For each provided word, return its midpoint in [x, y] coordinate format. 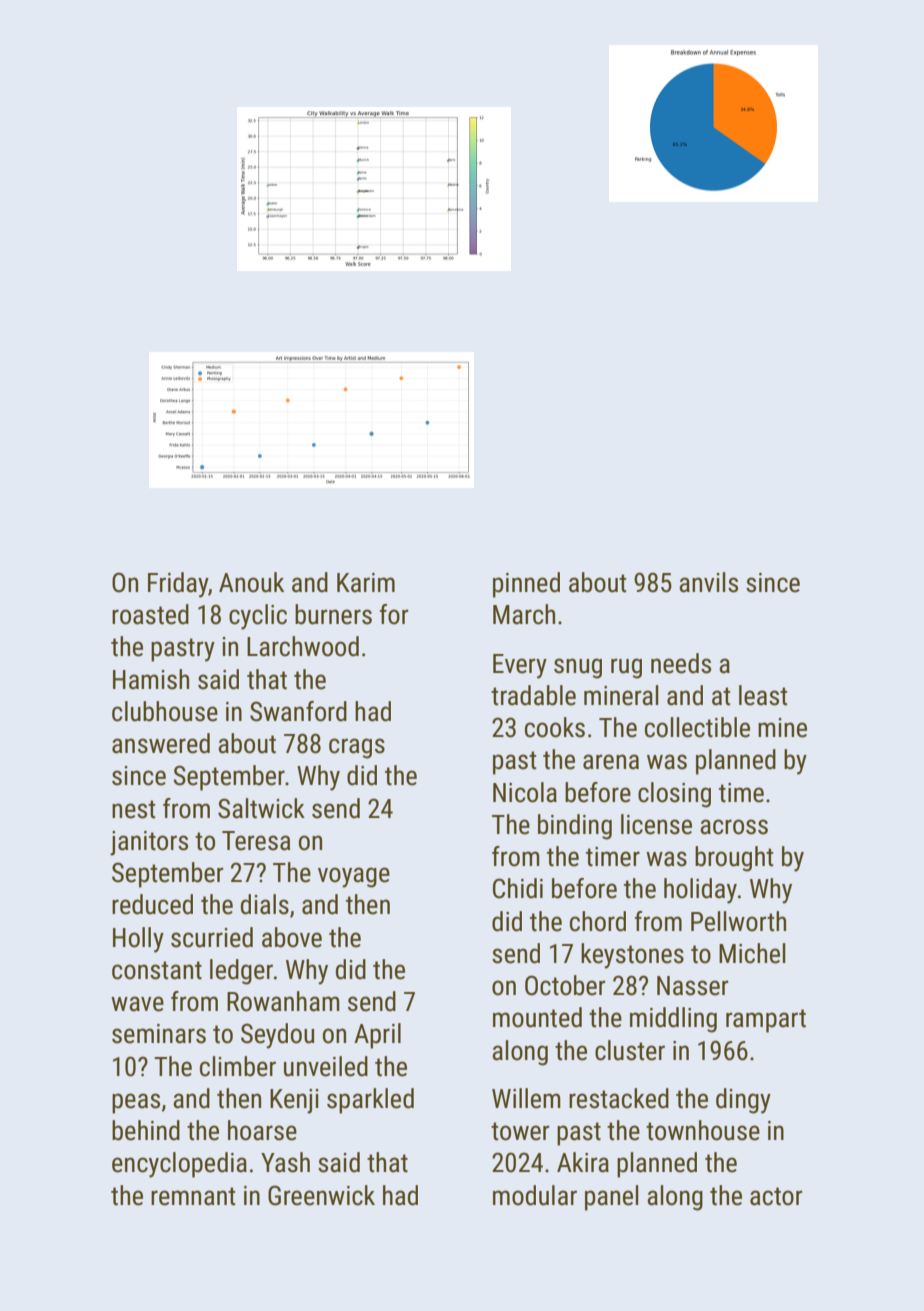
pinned [526, 585]
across [734, 827]
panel [612, 1198]
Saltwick [261, 808]
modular [535, 1195]
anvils [708, 582]
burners [333, 614]
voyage [354, 877]
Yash [285, 1162]
